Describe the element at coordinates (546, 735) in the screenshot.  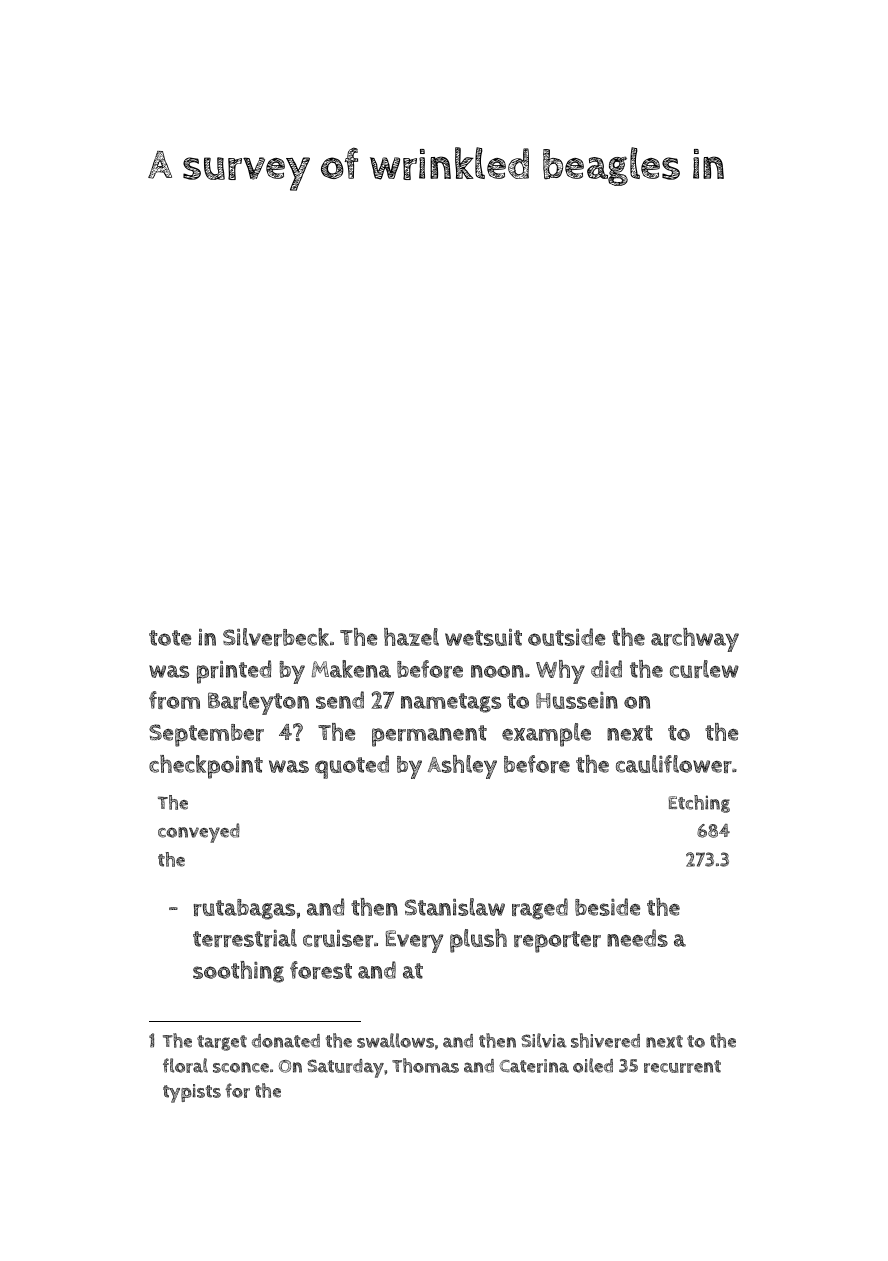
I see `example` at that location.
